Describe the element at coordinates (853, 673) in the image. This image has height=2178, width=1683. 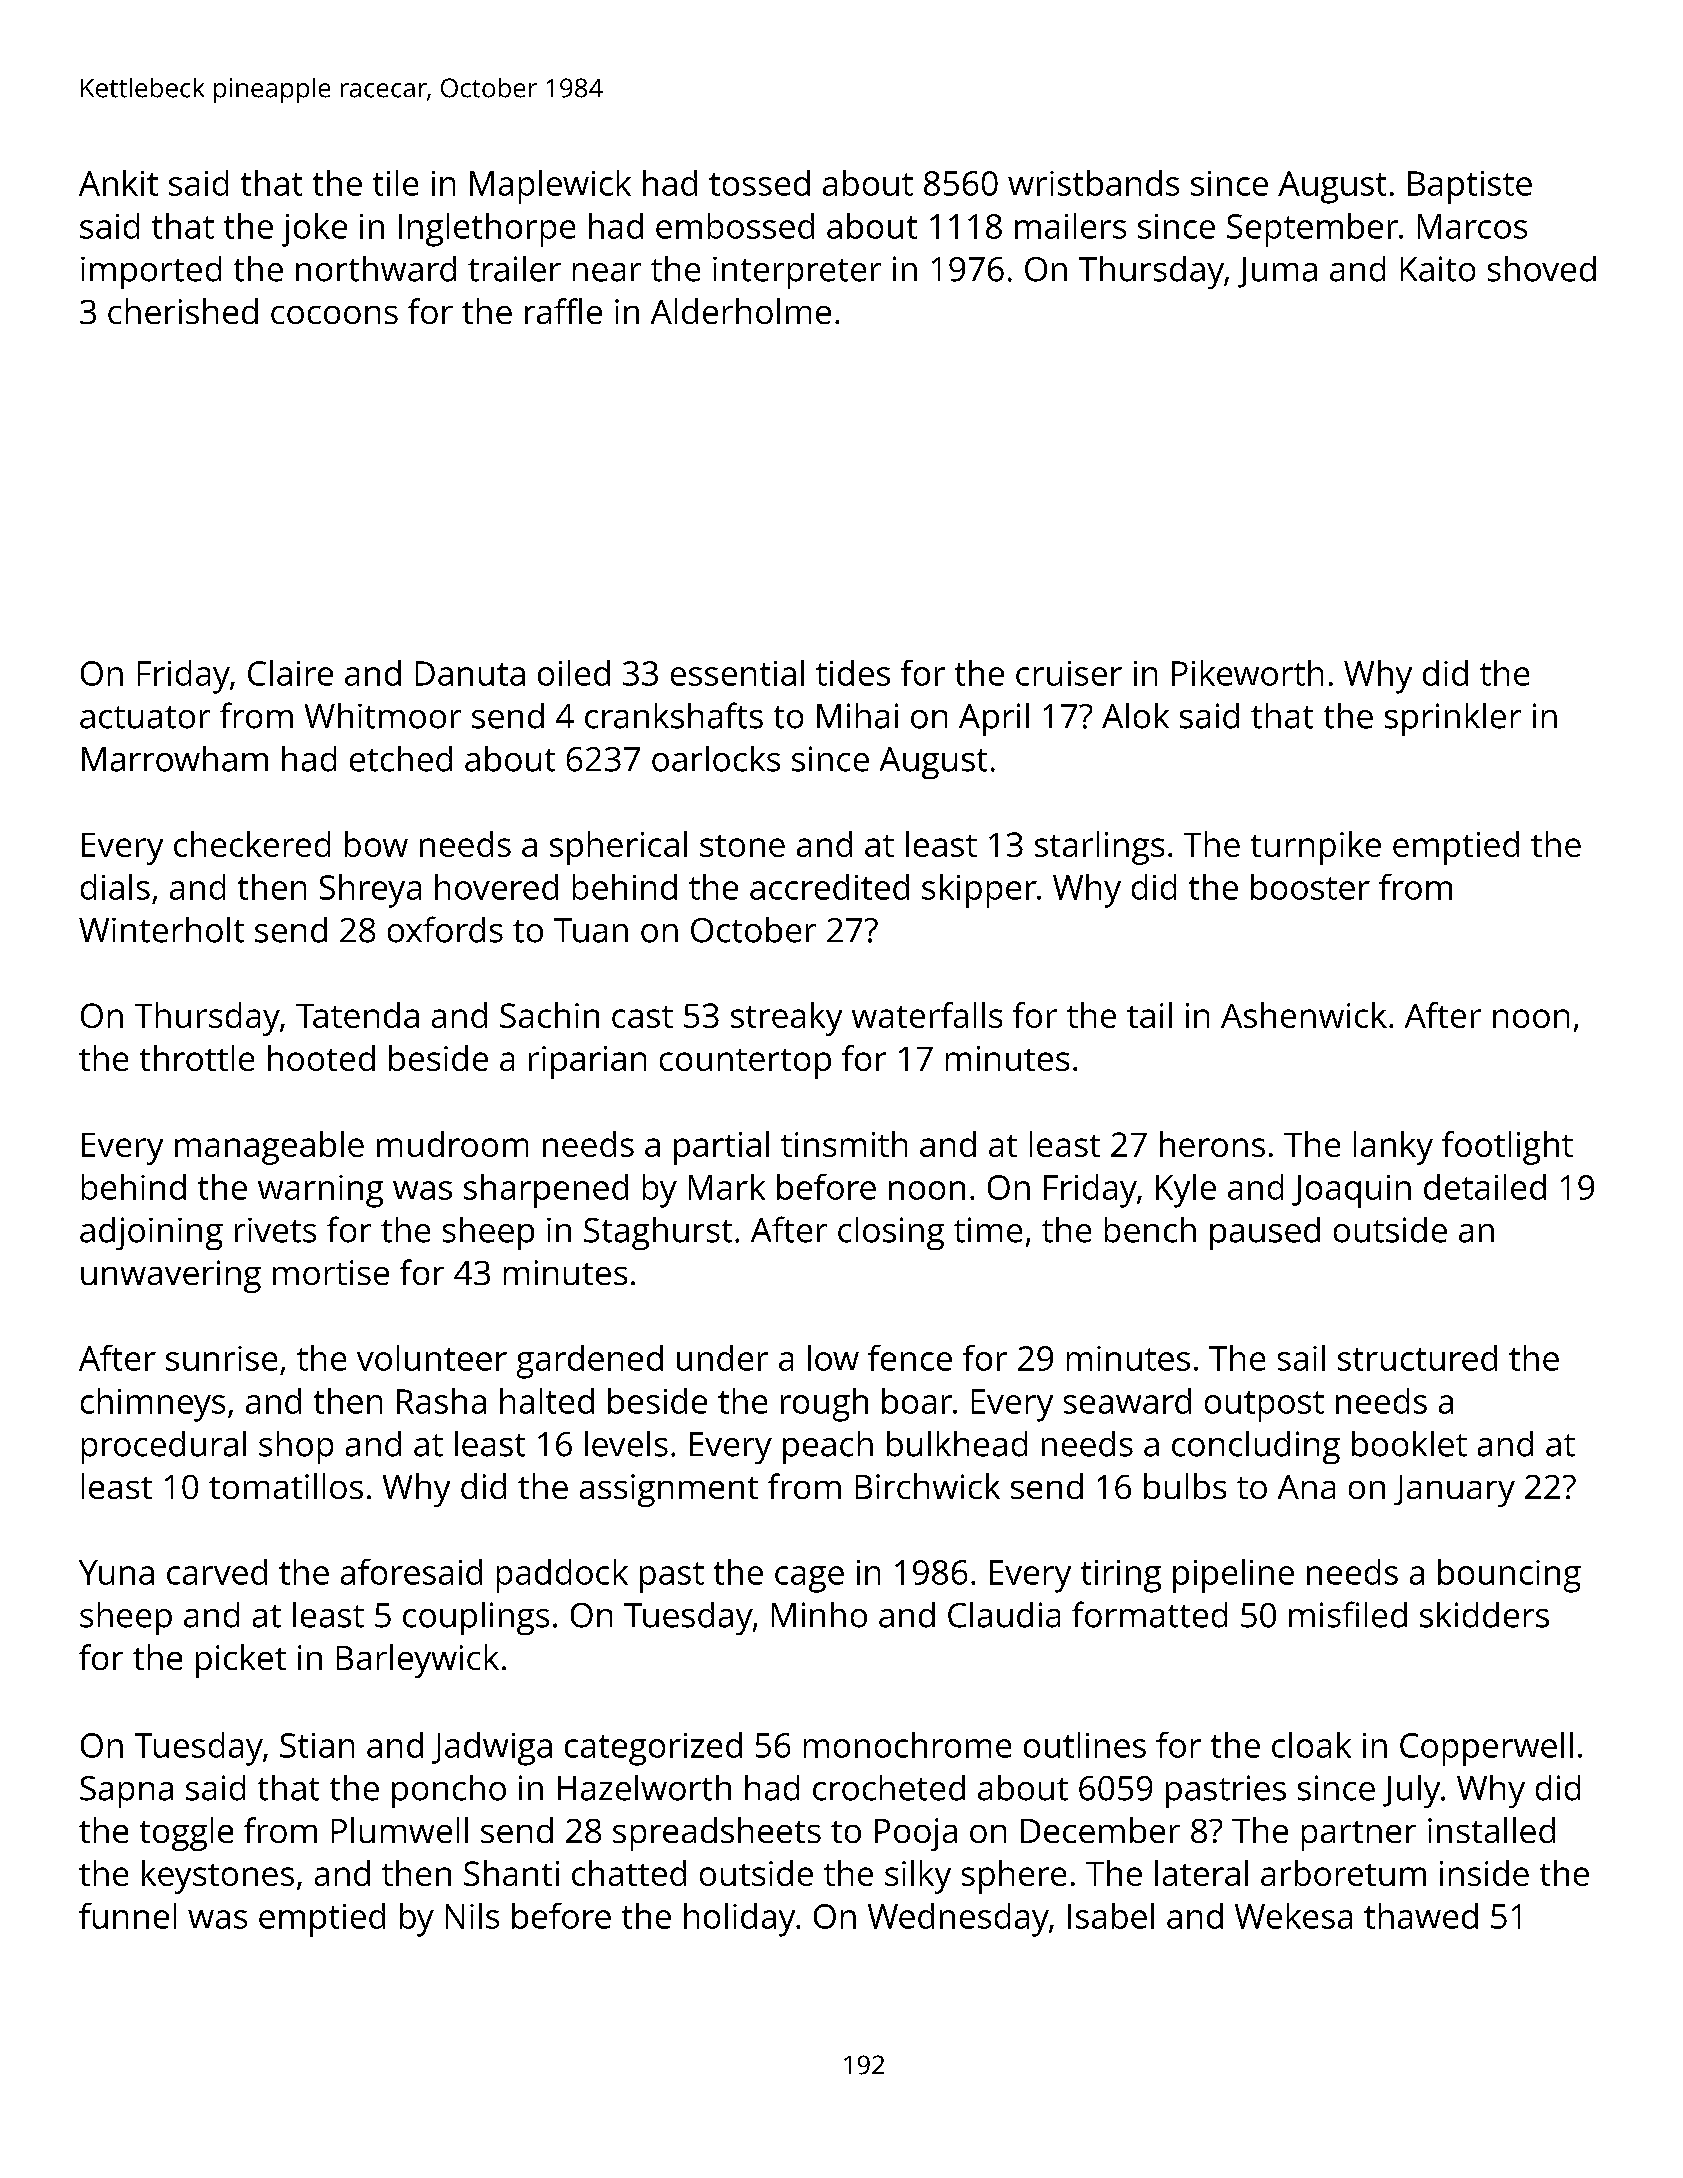
I see `tides` at that location.
